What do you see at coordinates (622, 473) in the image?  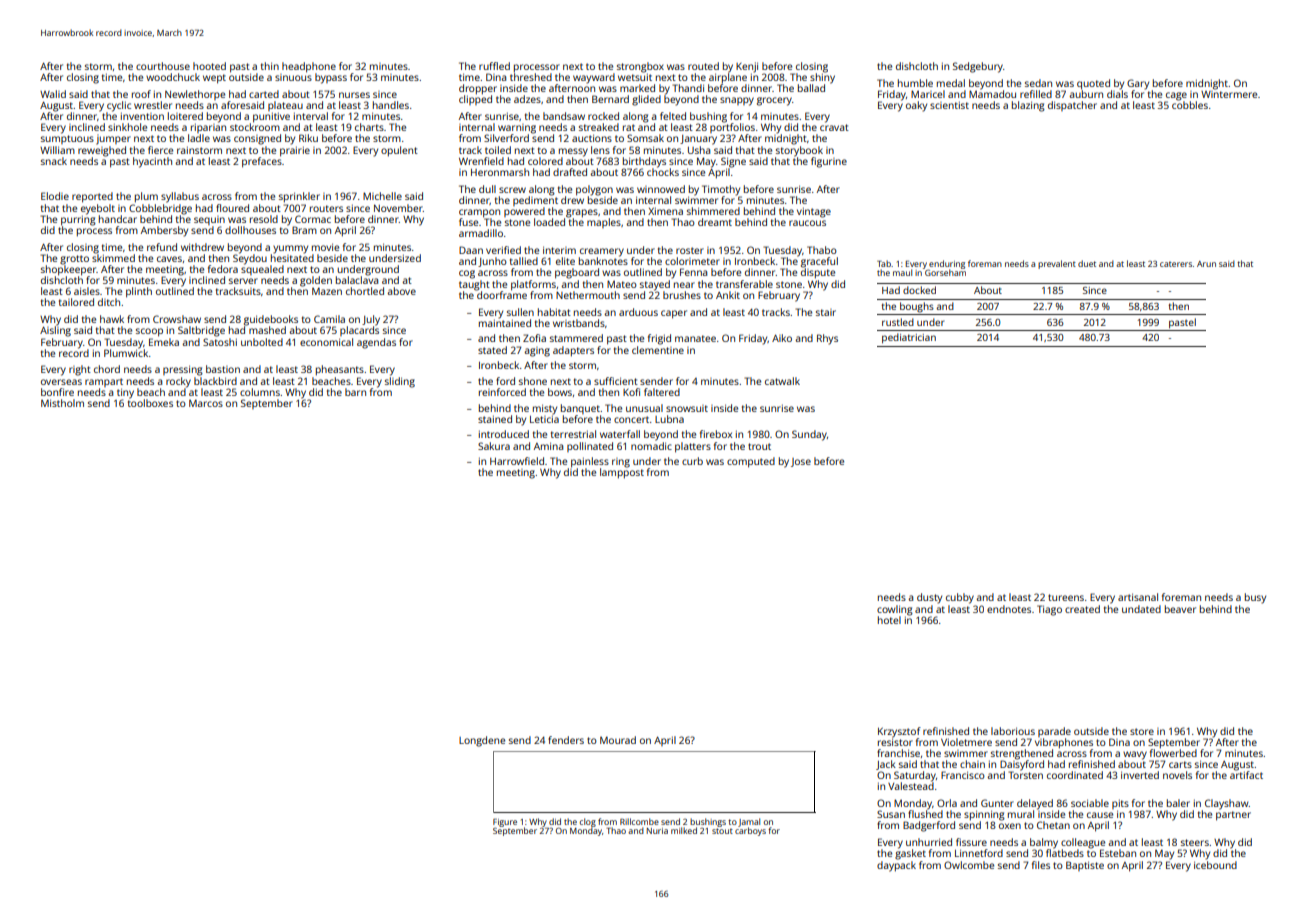 I see `lamppost` at bounding box center [622, 473].
